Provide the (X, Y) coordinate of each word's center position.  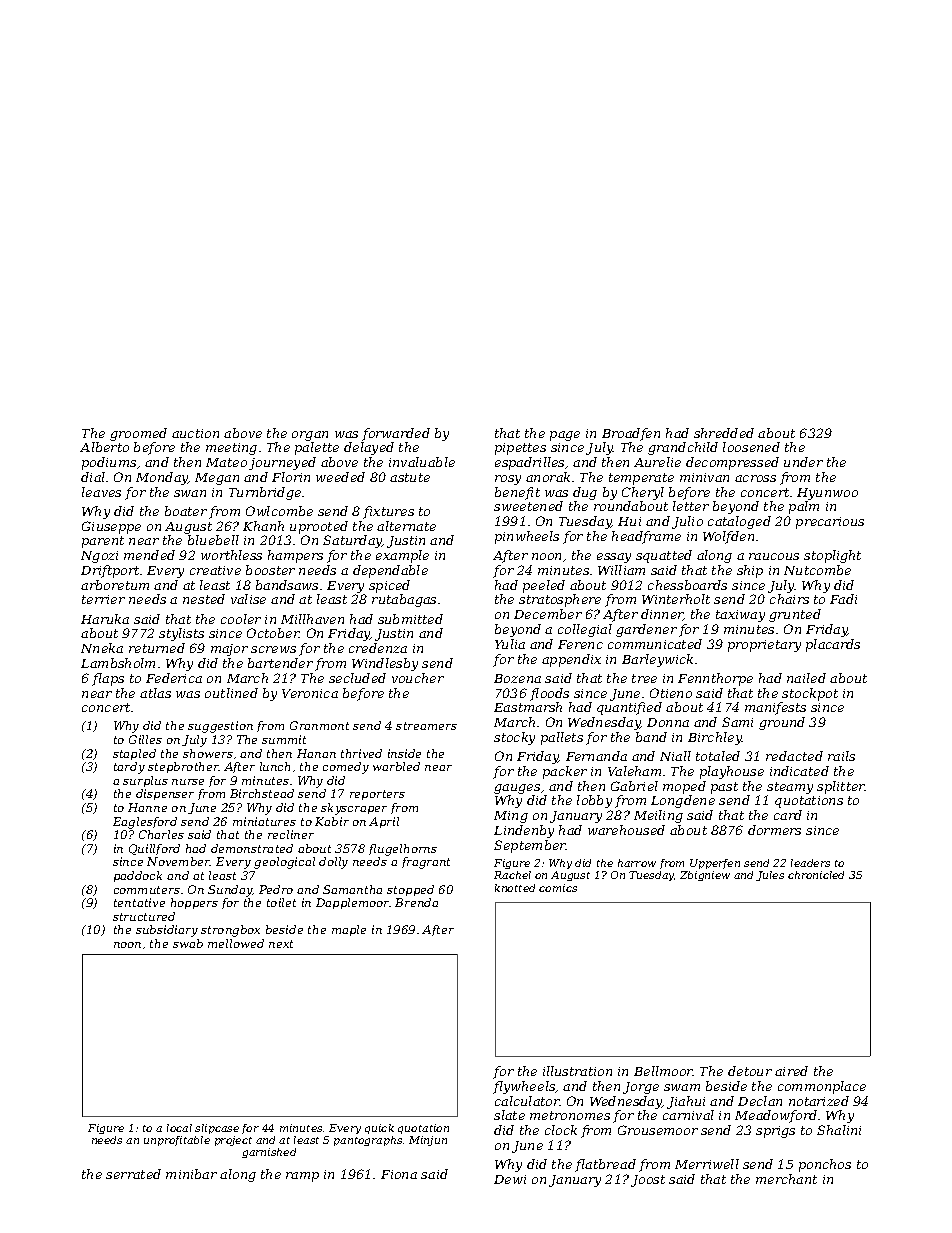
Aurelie (657, 462)
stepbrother (183, 767)
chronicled (816, 875)
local (179, 1128)
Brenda (416, 902)
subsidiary (167, 931)
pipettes (520, 449)
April (384, 822)
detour (750, 1071)
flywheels (524, 1087)
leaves (101, 492)
